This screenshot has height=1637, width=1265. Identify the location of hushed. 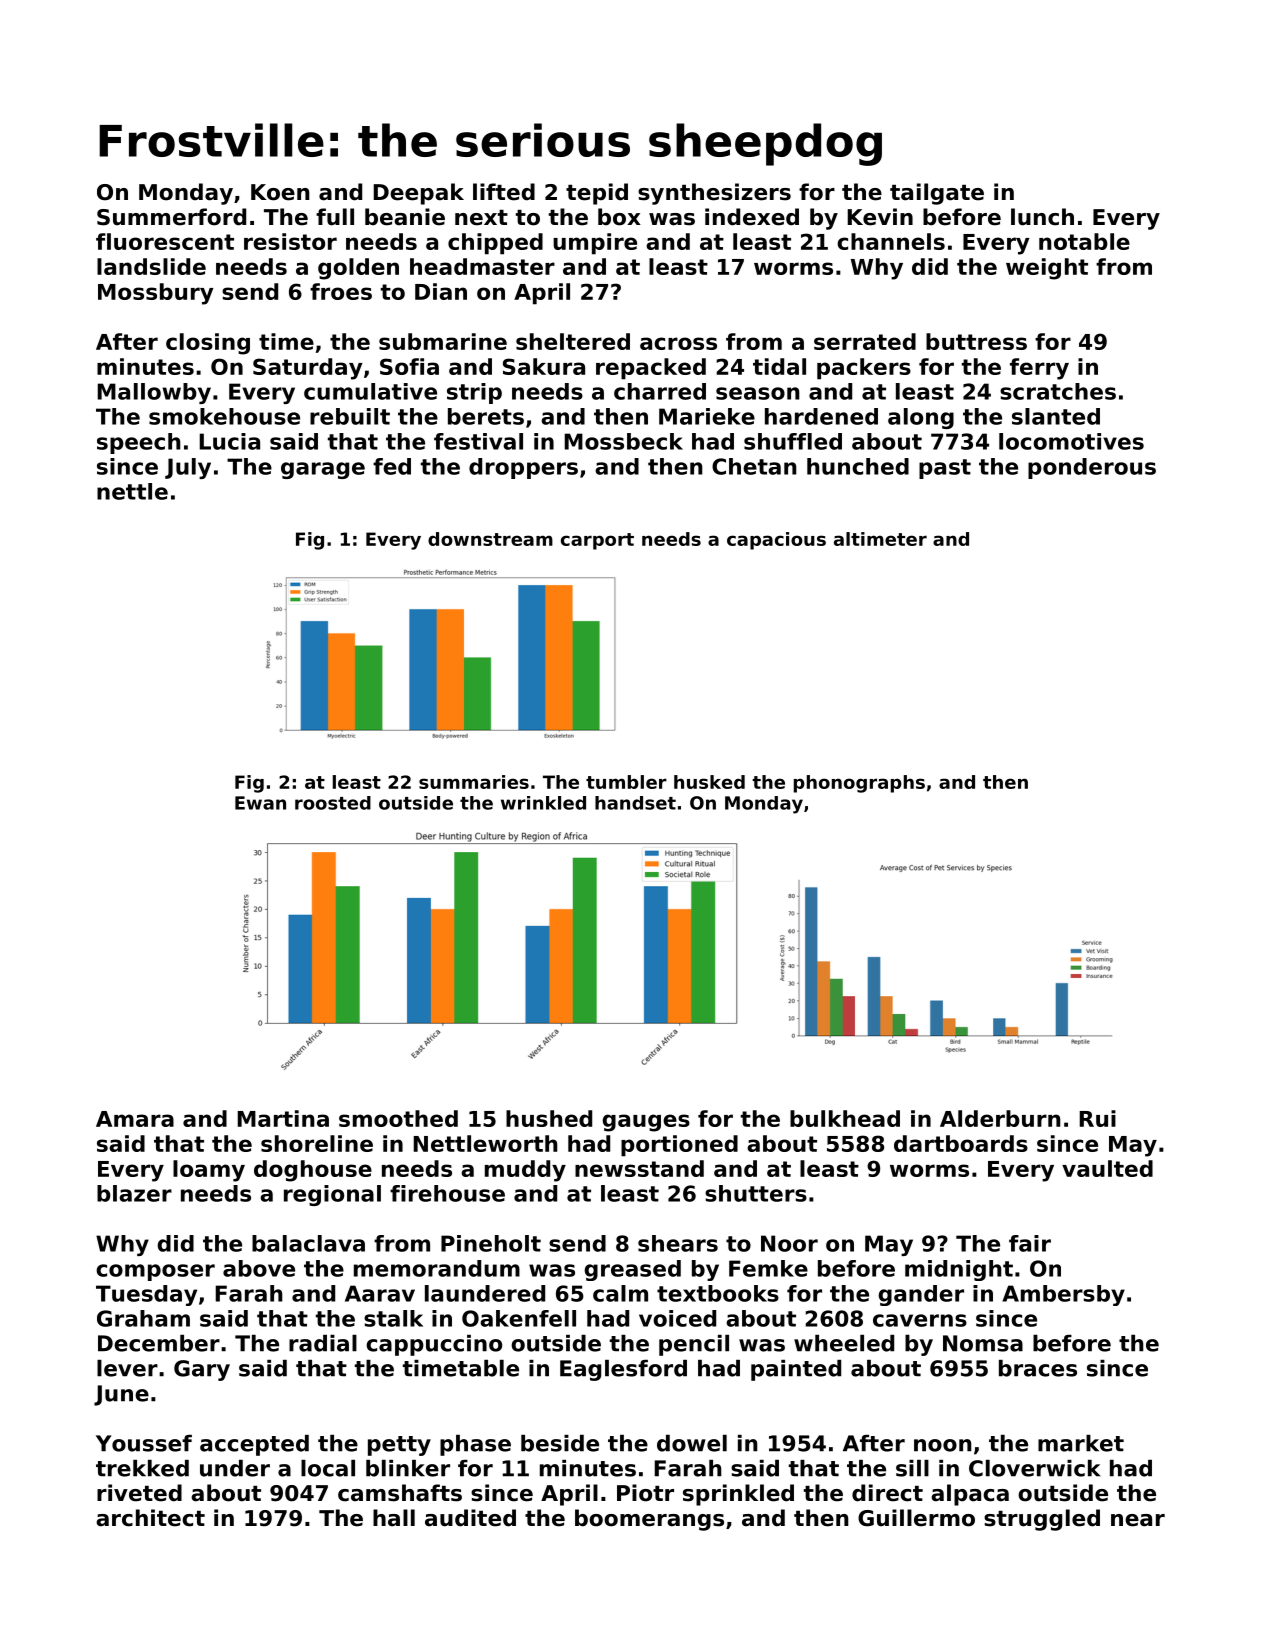
(549, 1118).
